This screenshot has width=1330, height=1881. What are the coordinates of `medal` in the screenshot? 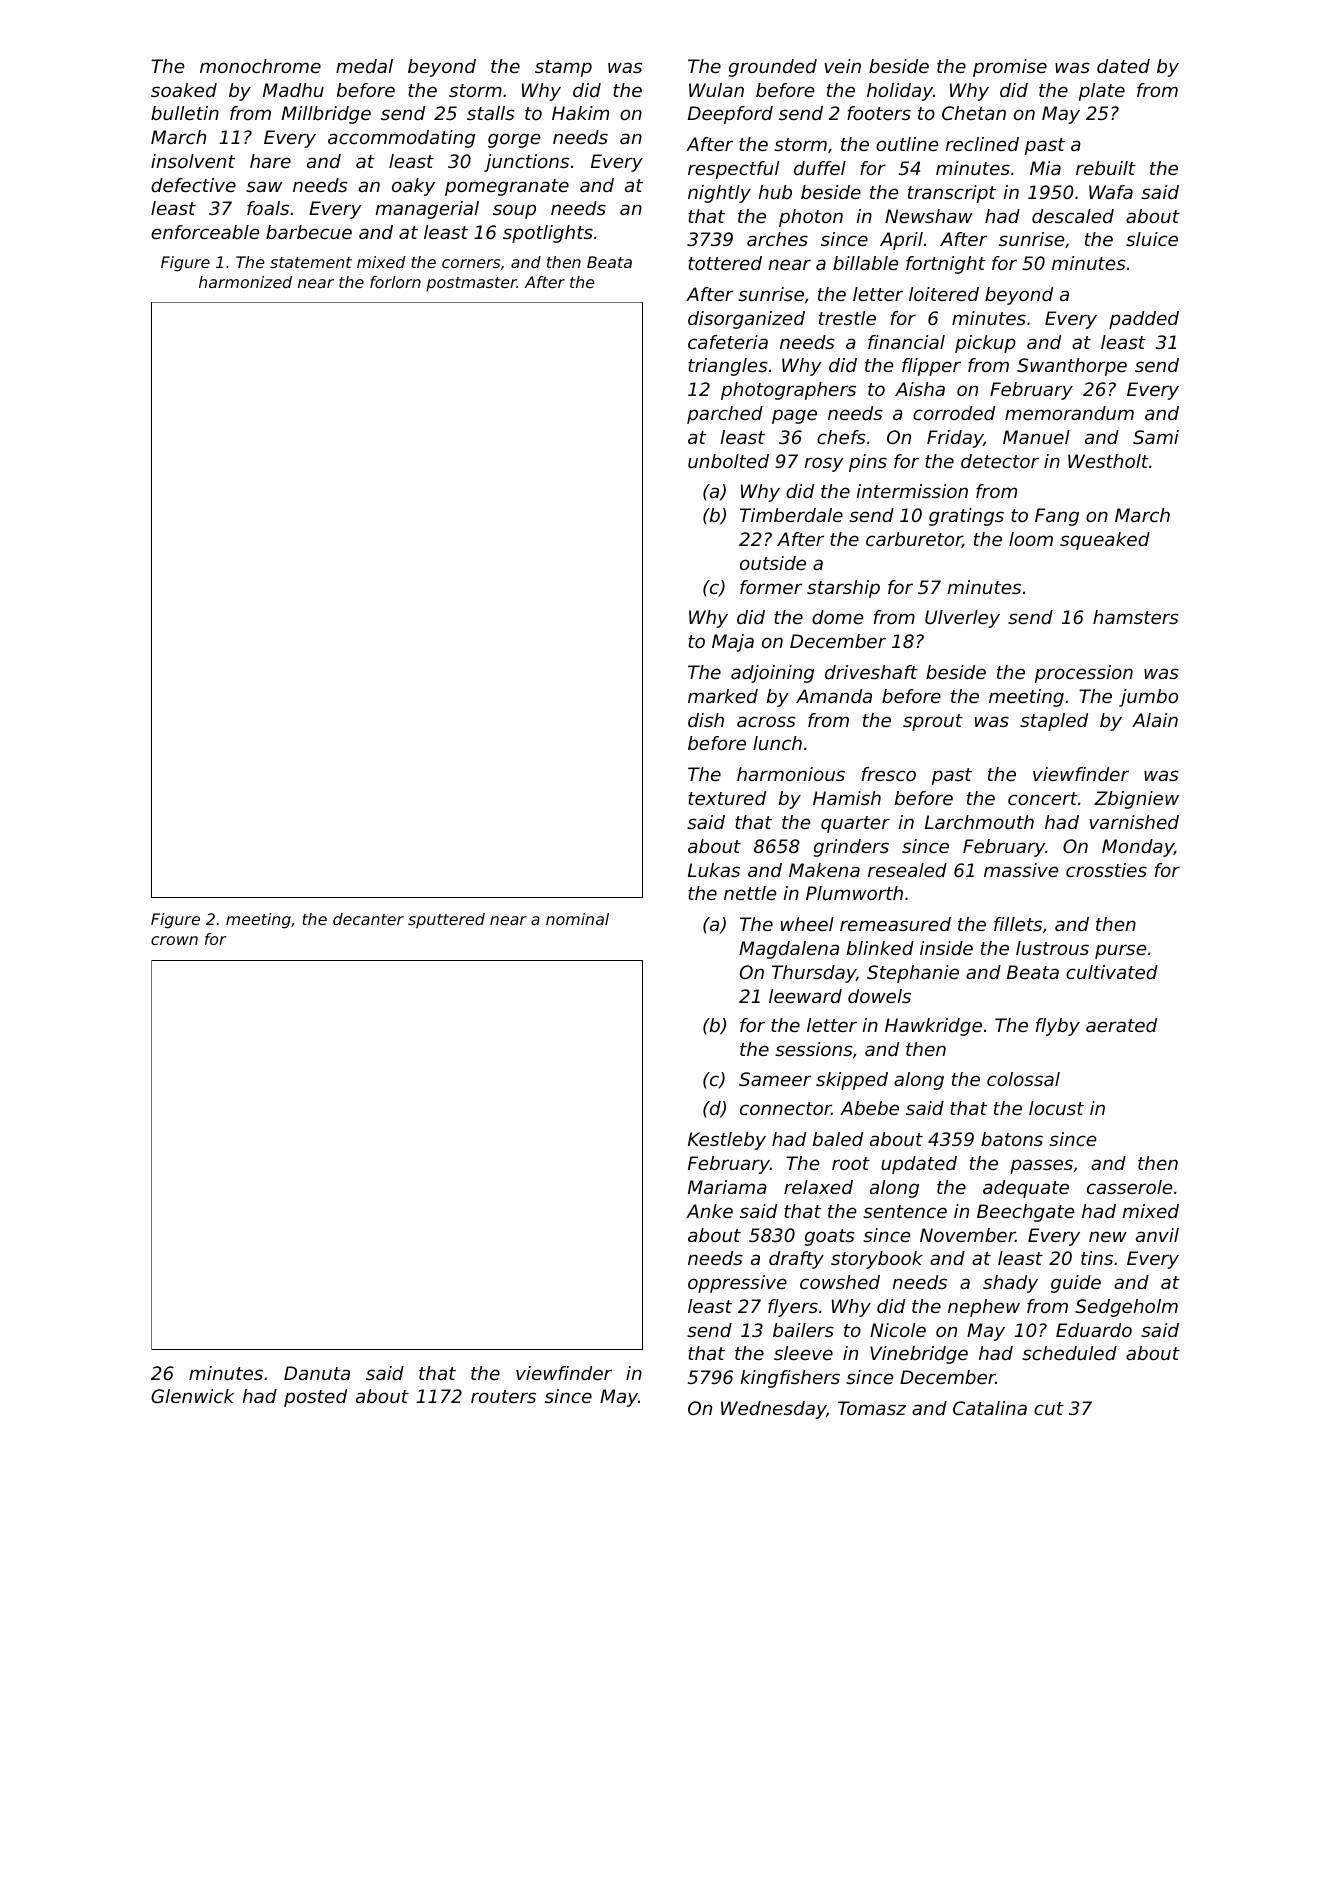 It's located at (364, 66).
